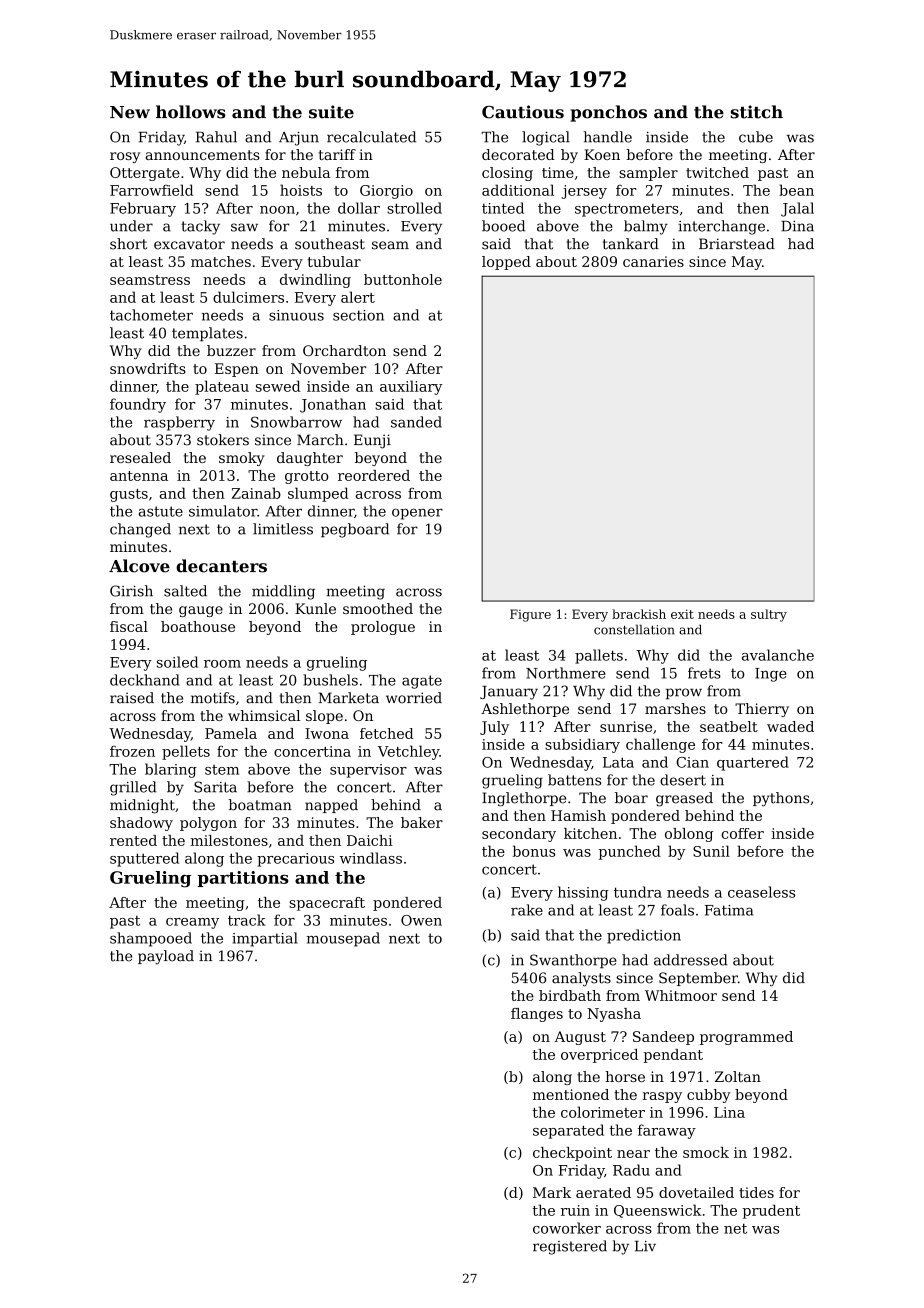 The image size is (924, 1308). Describe the element at coordinates (416, 422) in the screenshot. I see `sanded` at that location.
